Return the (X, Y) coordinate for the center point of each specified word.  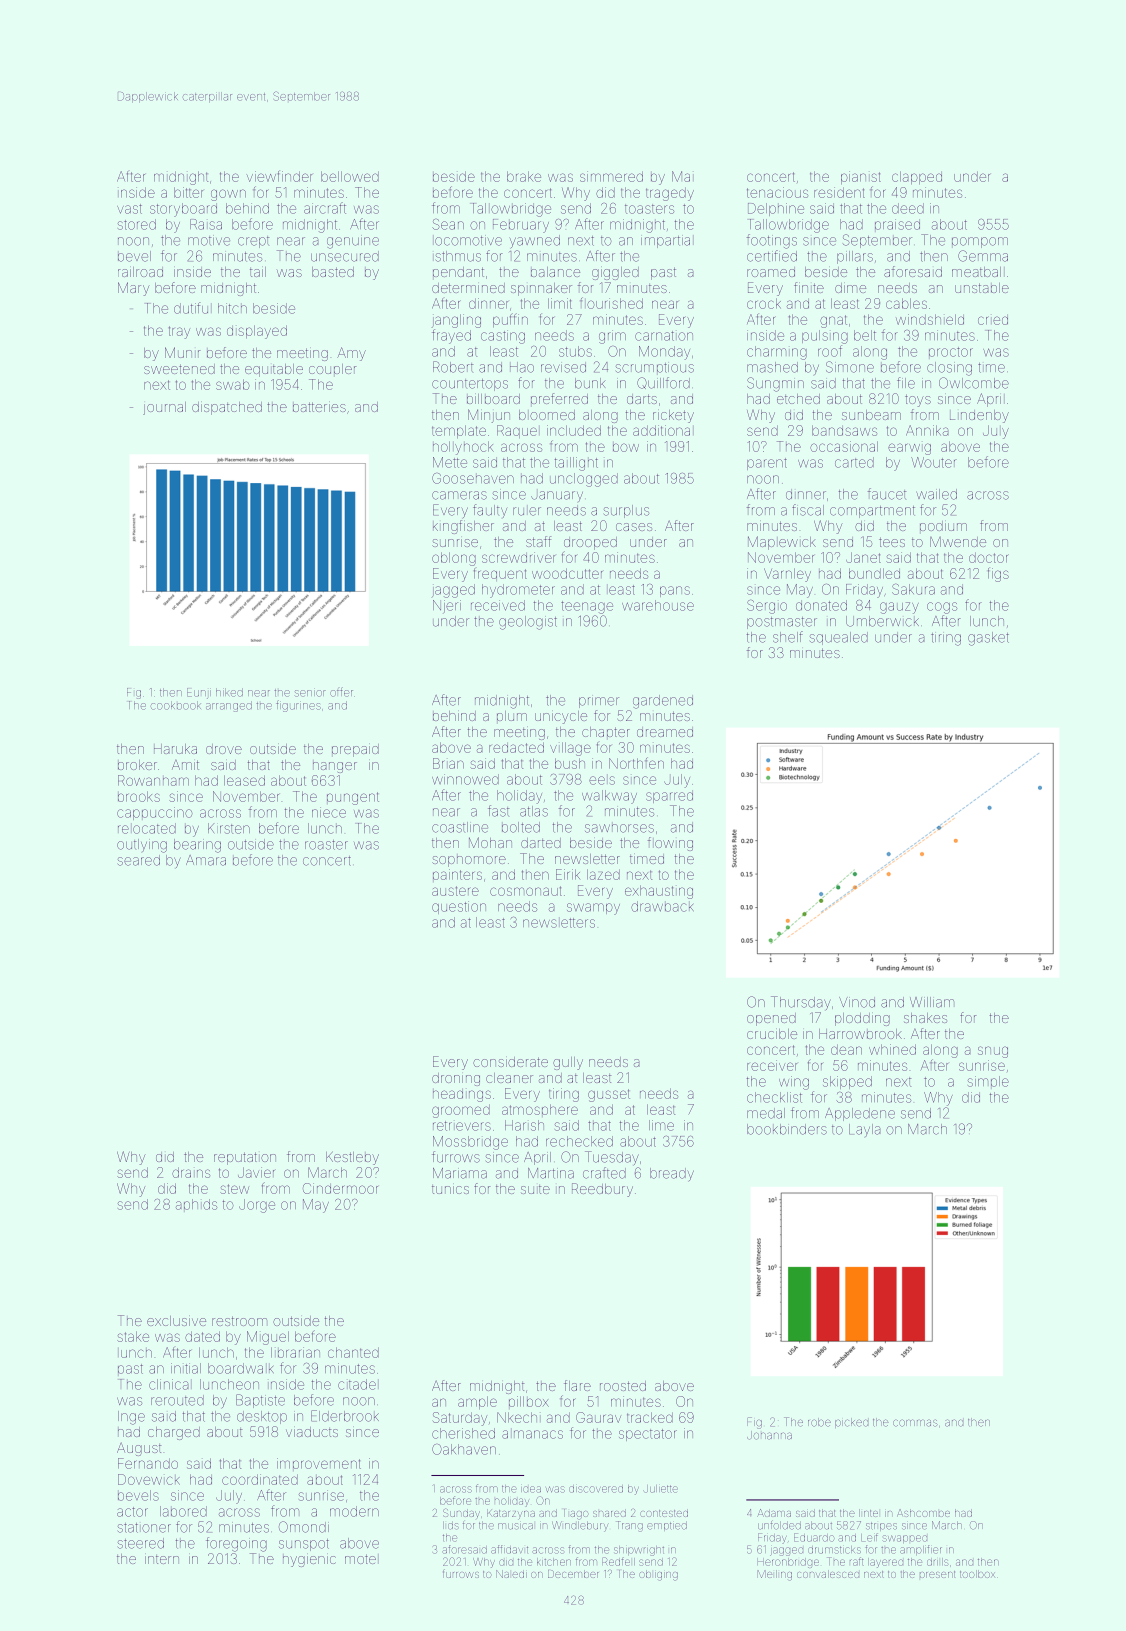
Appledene (860, 1114)
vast (129, 209)
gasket (988, 639)
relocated (147, 828)
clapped (917, 177)
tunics (450, 1189)
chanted (353, 1352)
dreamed (665, 732)
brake (524, 176)
